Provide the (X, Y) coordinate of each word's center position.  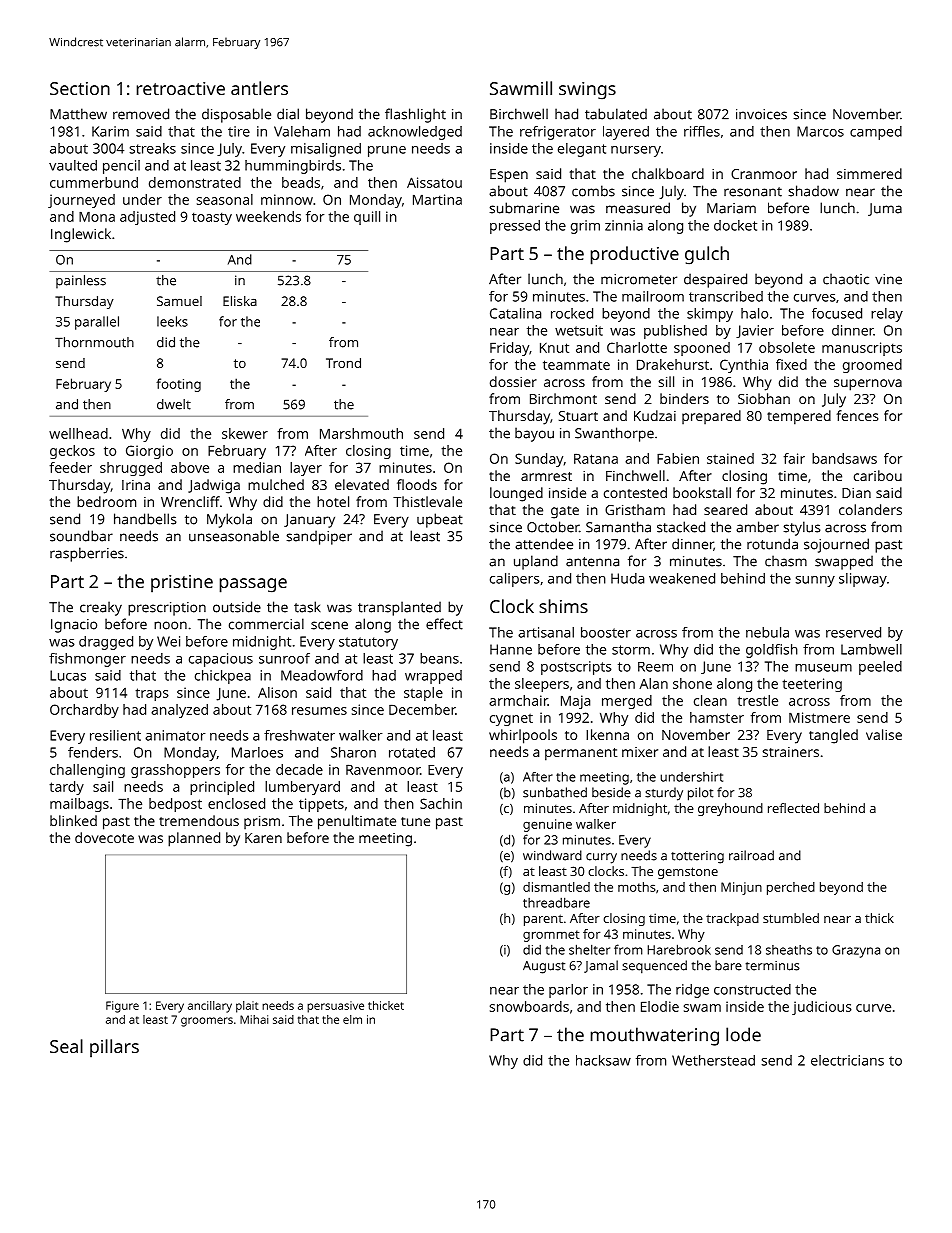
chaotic (846, 279)
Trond (343, 363)
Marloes (257, 752)
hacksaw (603, 1060)
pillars (114, 1048)
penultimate (357, 822)
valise (884, 734)
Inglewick (81, 235)
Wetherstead (713, 1060)
